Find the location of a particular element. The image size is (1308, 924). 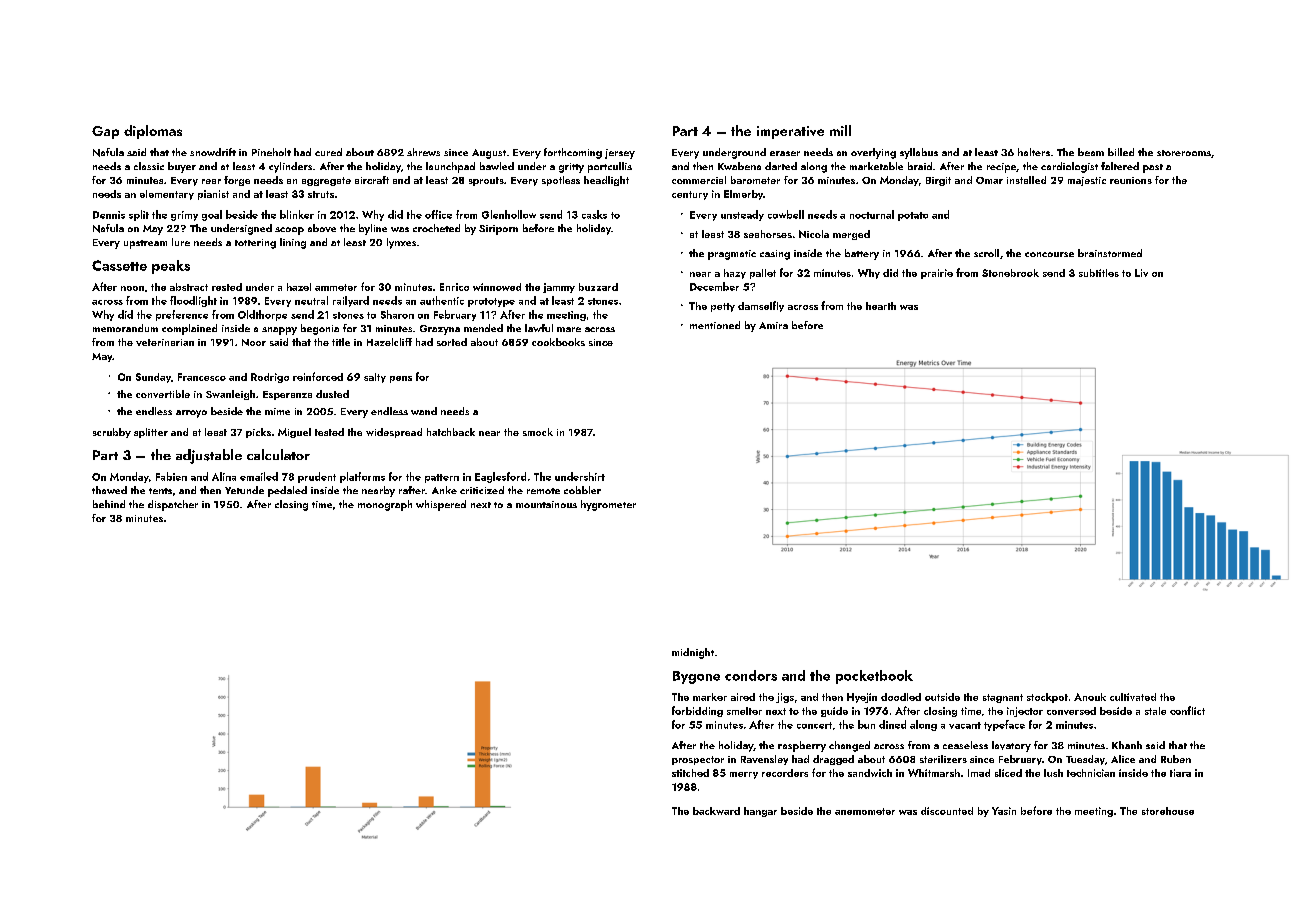

monograph is located at coordinates (385, 505).
